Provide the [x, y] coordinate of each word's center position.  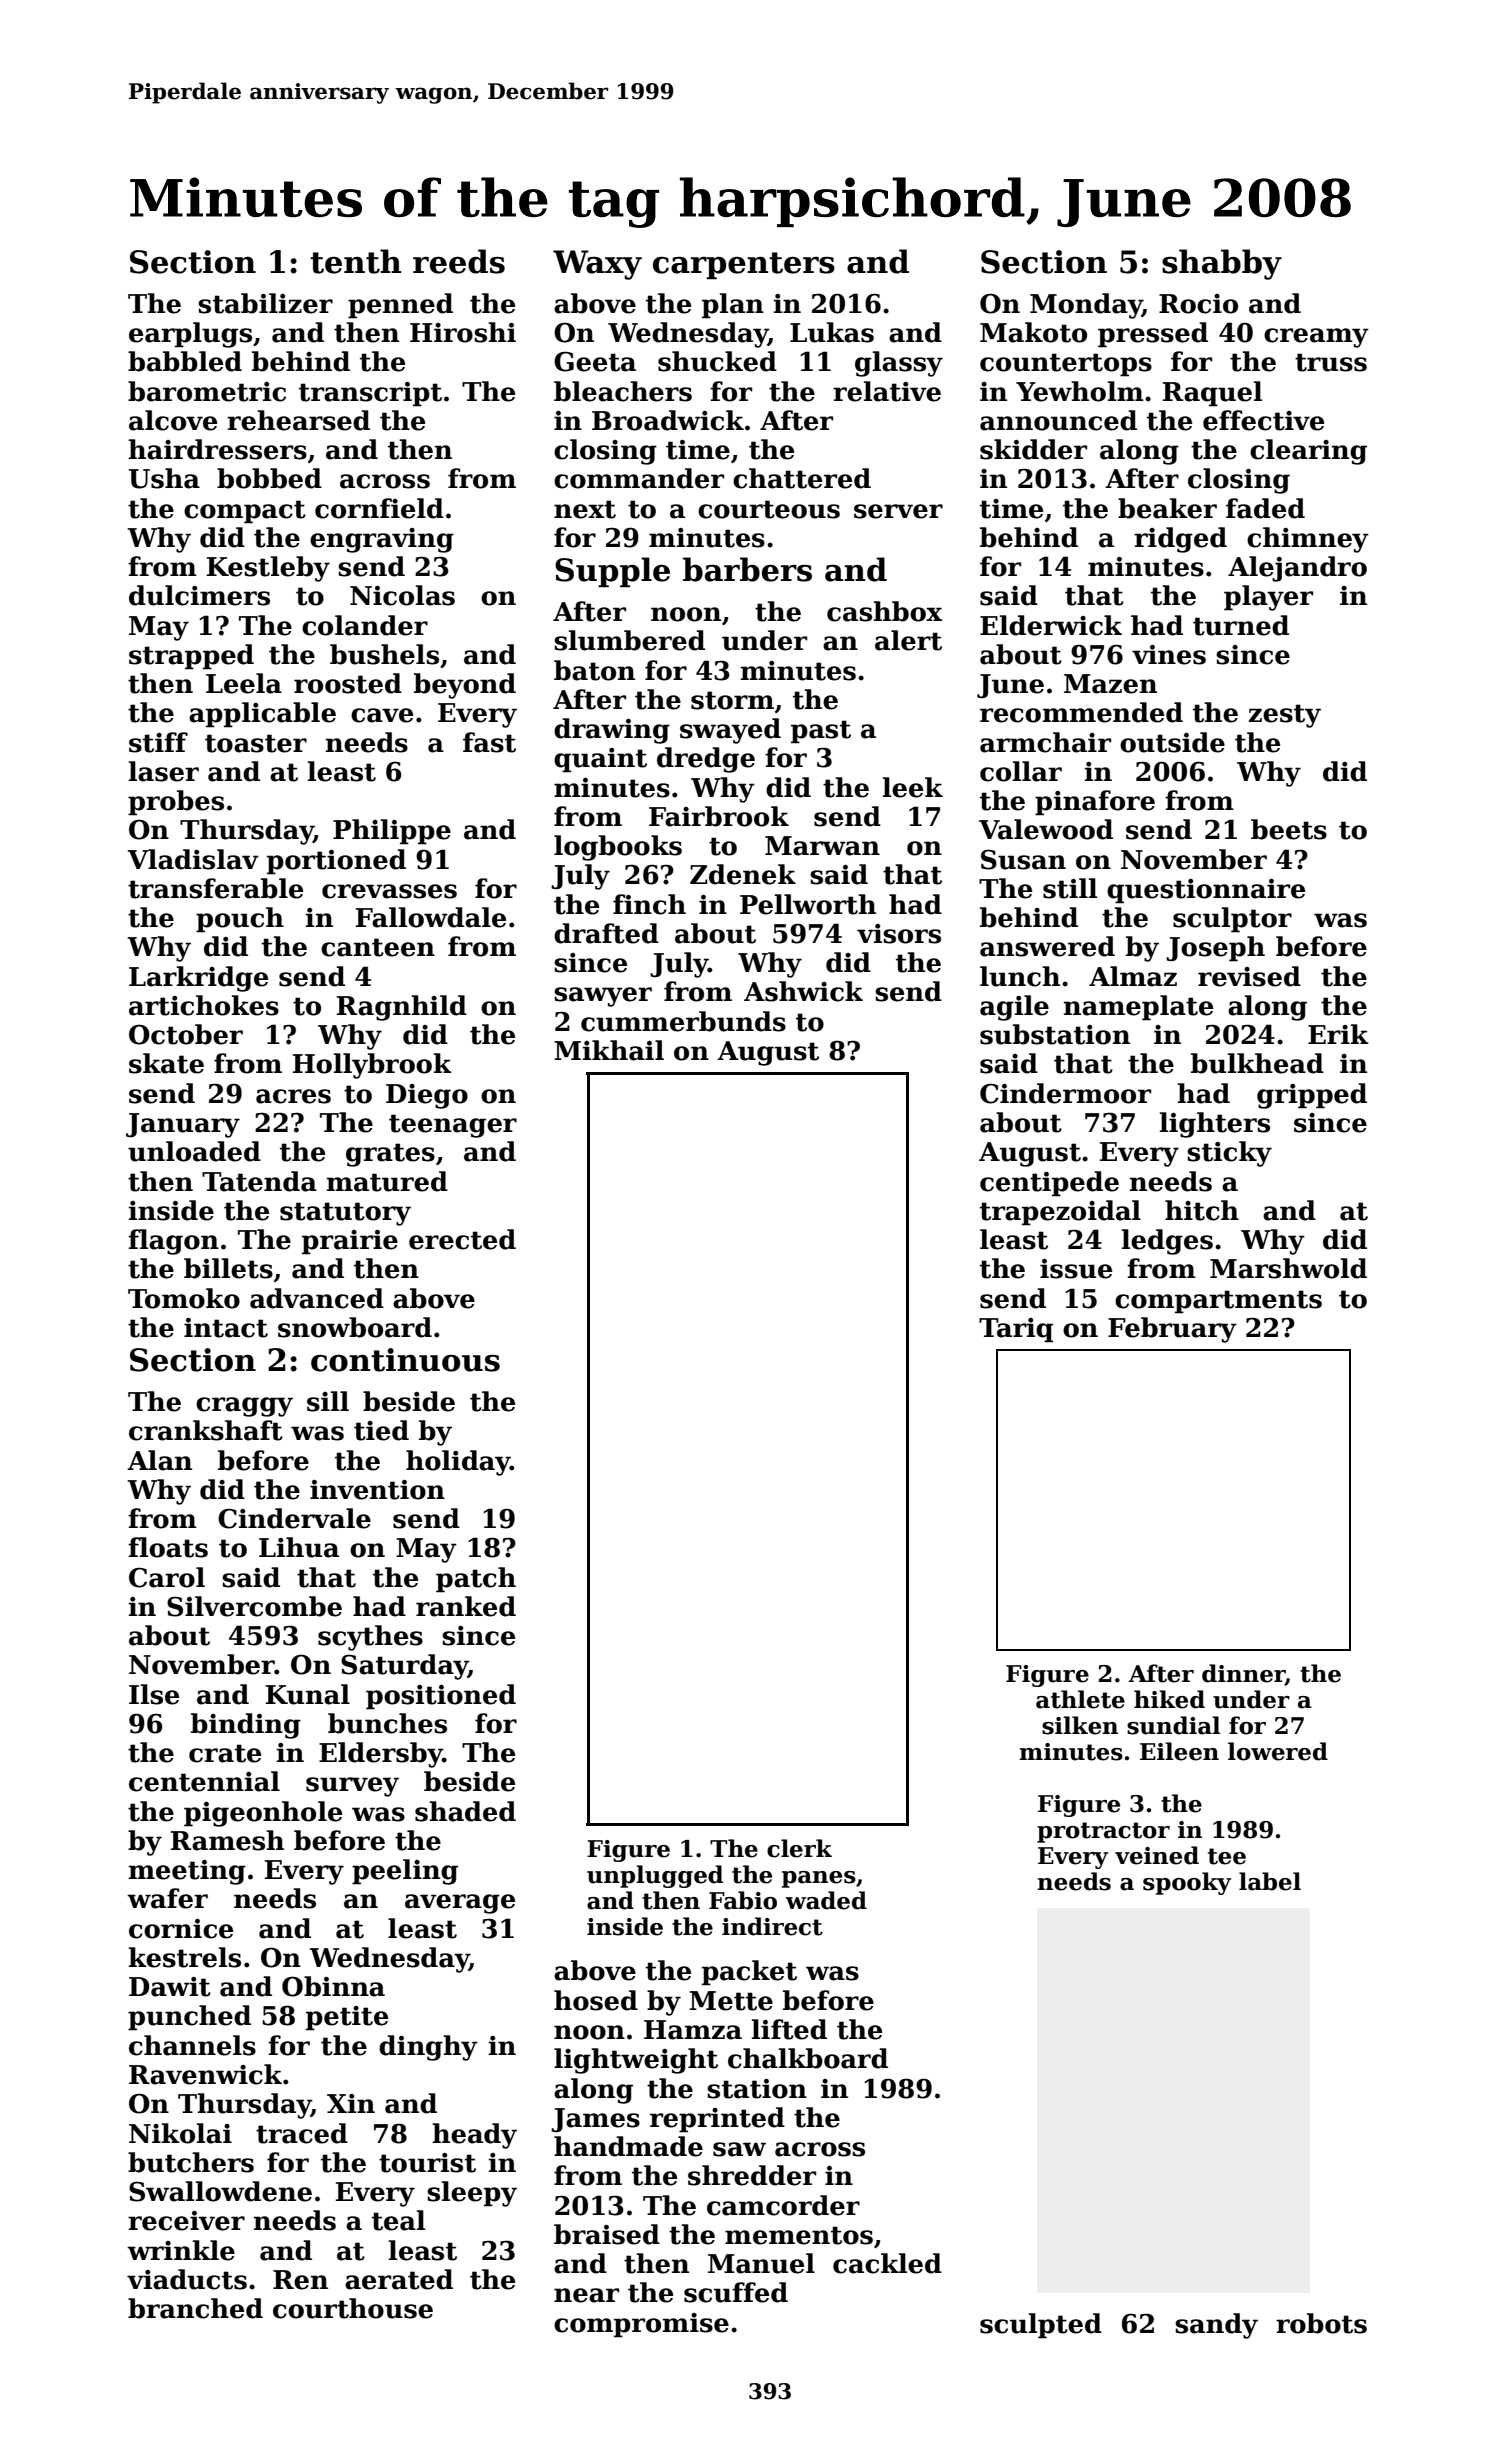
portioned [336, 862]
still [1070, 888]
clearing [1308, 452]
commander [639, 478]
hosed [596, 2000]
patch [476, 1580]
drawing [612, 731]
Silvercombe [254, 1606]
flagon [173, 1242]
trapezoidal [1060, 1213]
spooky [1187, 1883]
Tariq [1016, 1330]
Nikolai [180, 2133]
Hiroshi [463, 332]
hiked [1169, 1699]
